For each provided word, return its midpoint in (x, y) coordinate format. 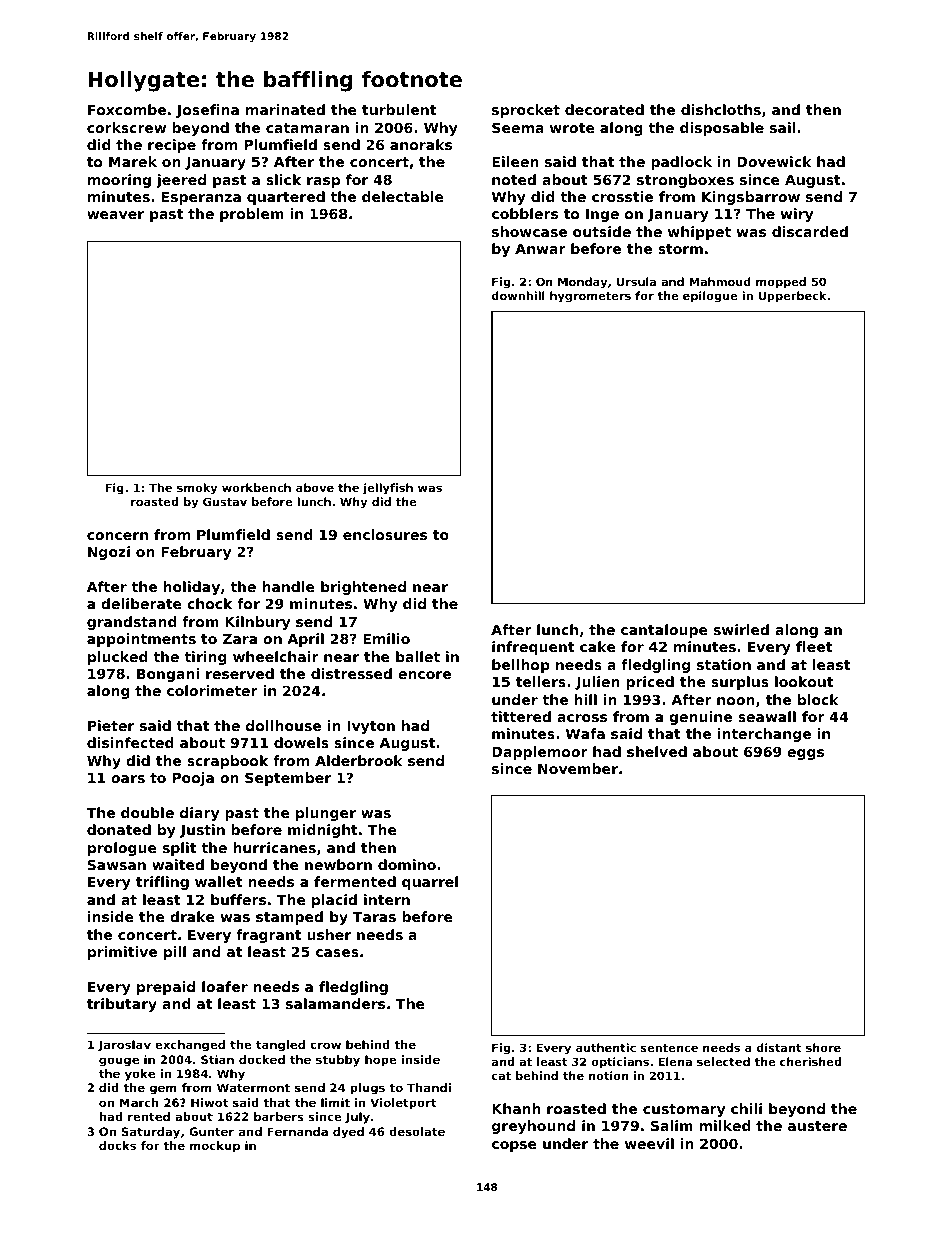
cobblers (525, 213)
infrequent (533, 648)
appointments (141, 640)
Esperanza (201, 198)
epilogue (710, 297)
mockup (215, 1147)
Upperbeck (792, 297)
